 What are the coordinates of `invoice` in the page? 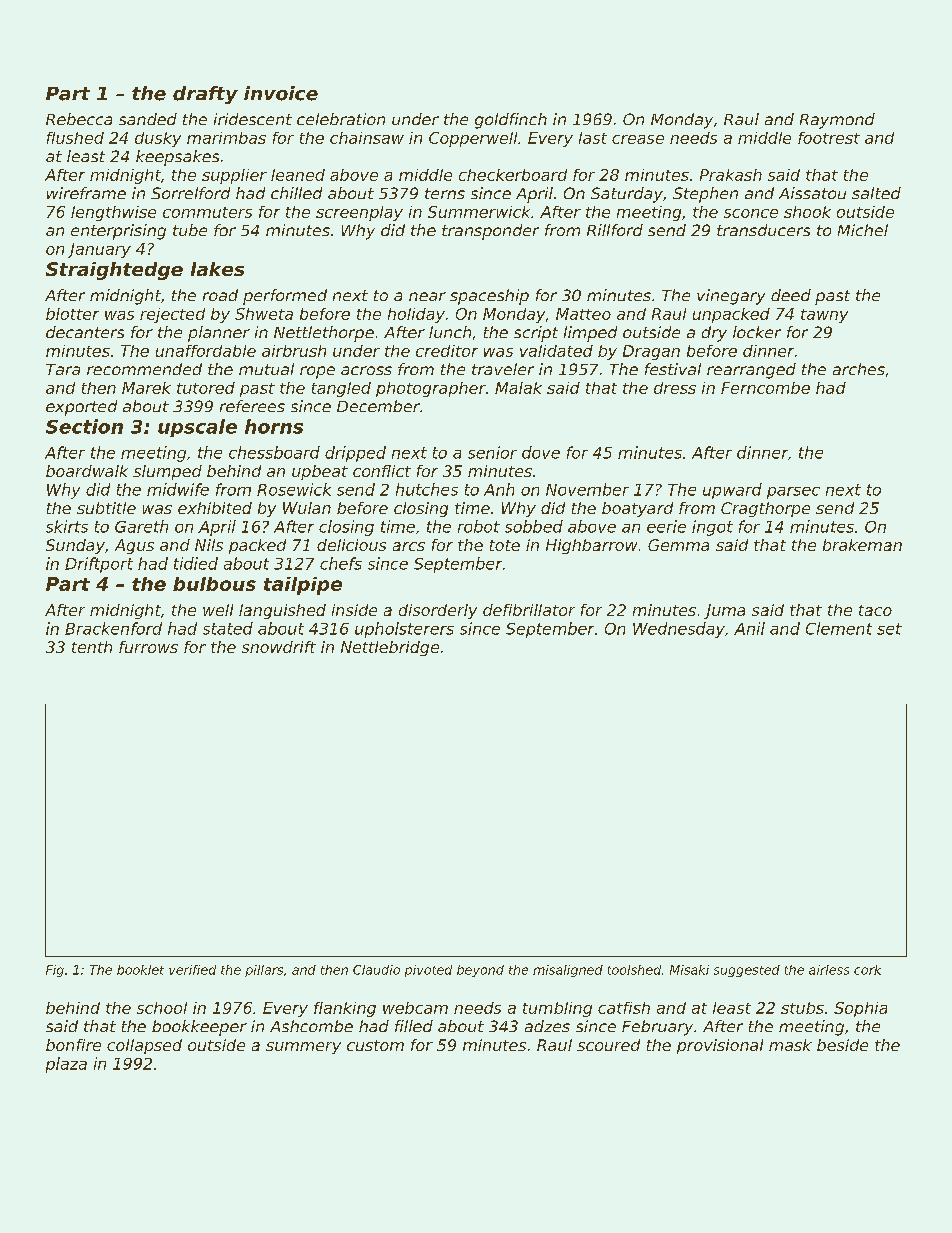 It's located at (281, 93).
